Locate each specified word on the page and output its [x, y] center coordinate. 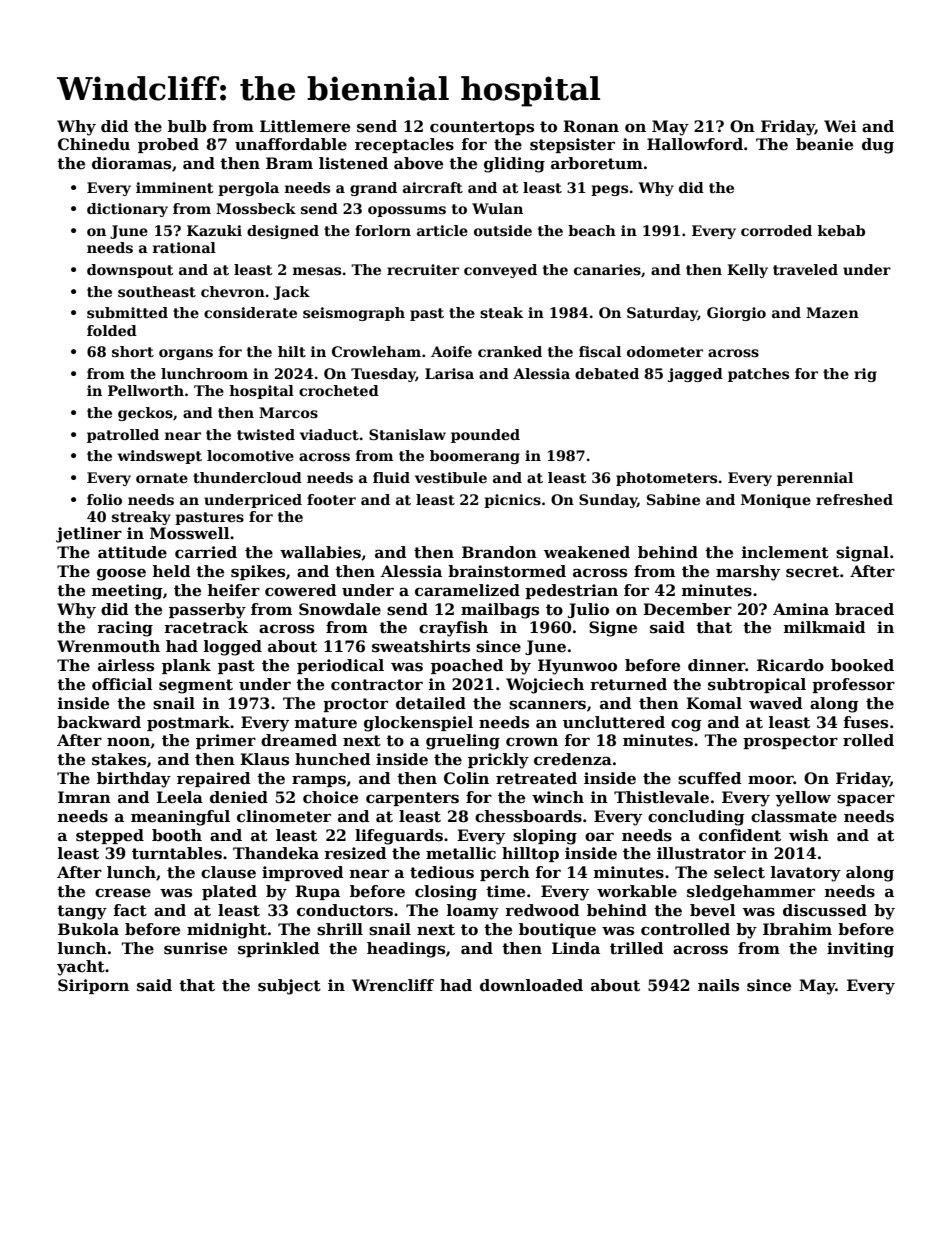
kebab [841, 230]
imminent [174, 187]
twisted [266, 434]
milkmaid [825, 627]
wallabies [320, 552]
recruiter [423, 269]
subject [289, 987]
